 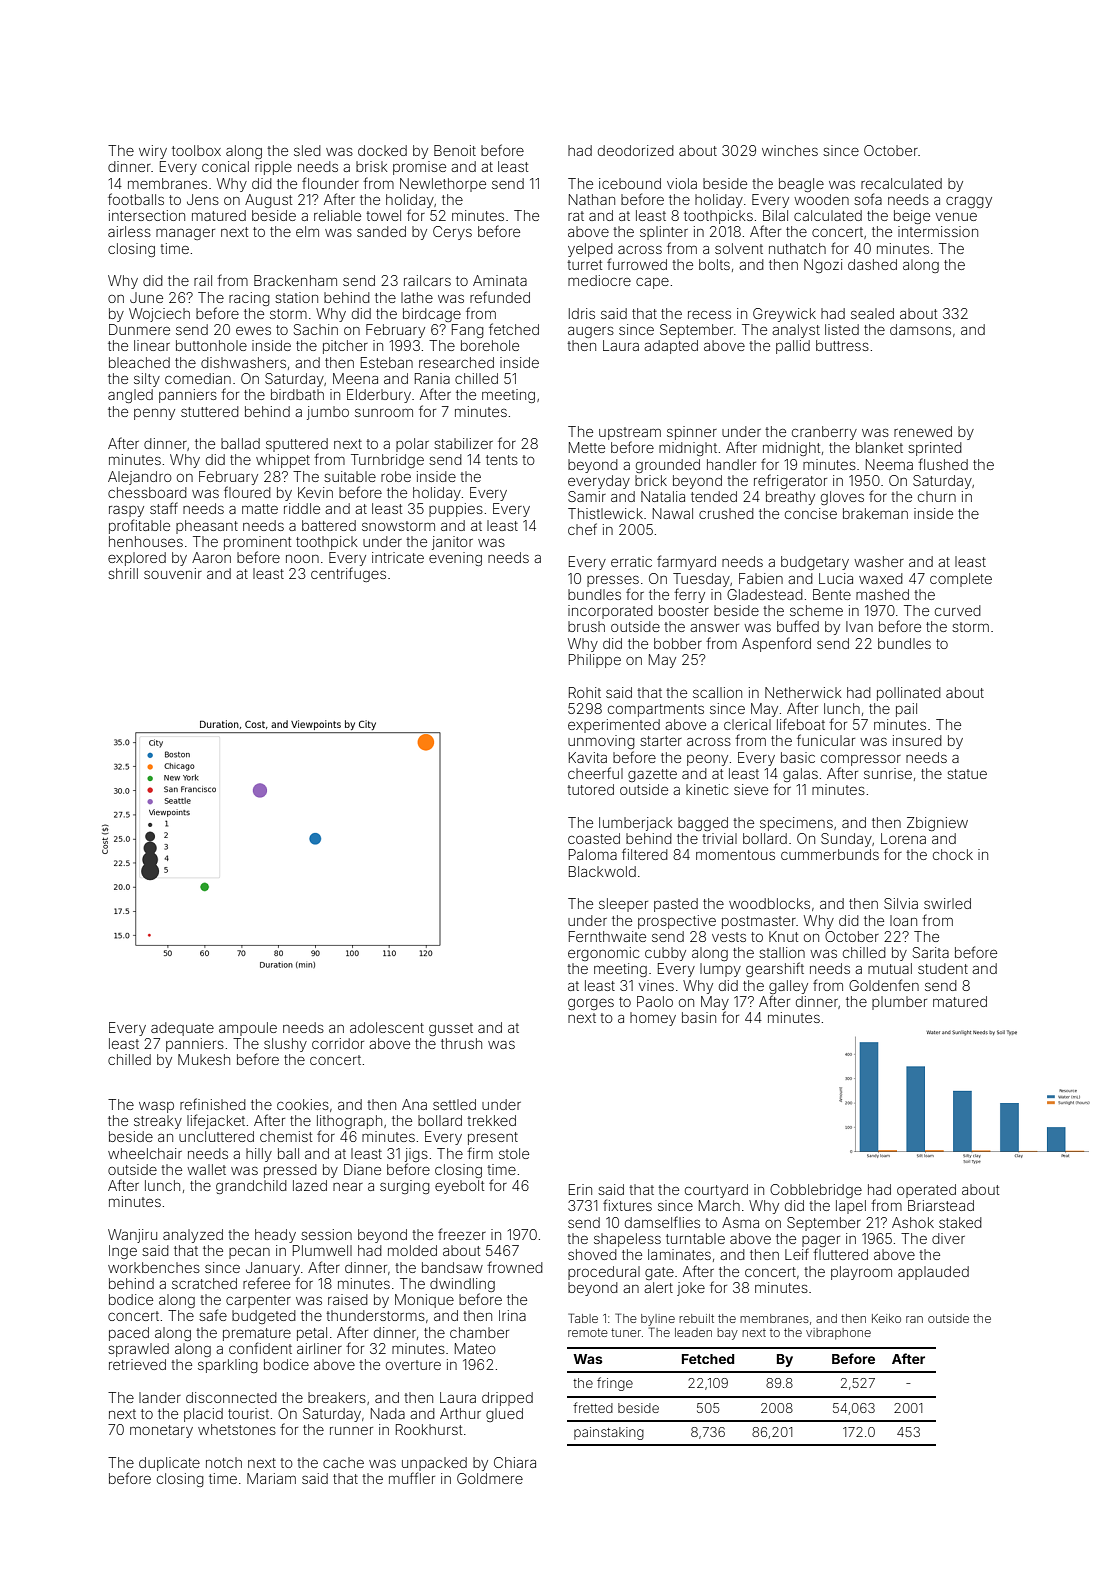 What do you see at coordinates (890, 968) in the screenshot?
I see `mutual` at bounding box center [890, 968].
